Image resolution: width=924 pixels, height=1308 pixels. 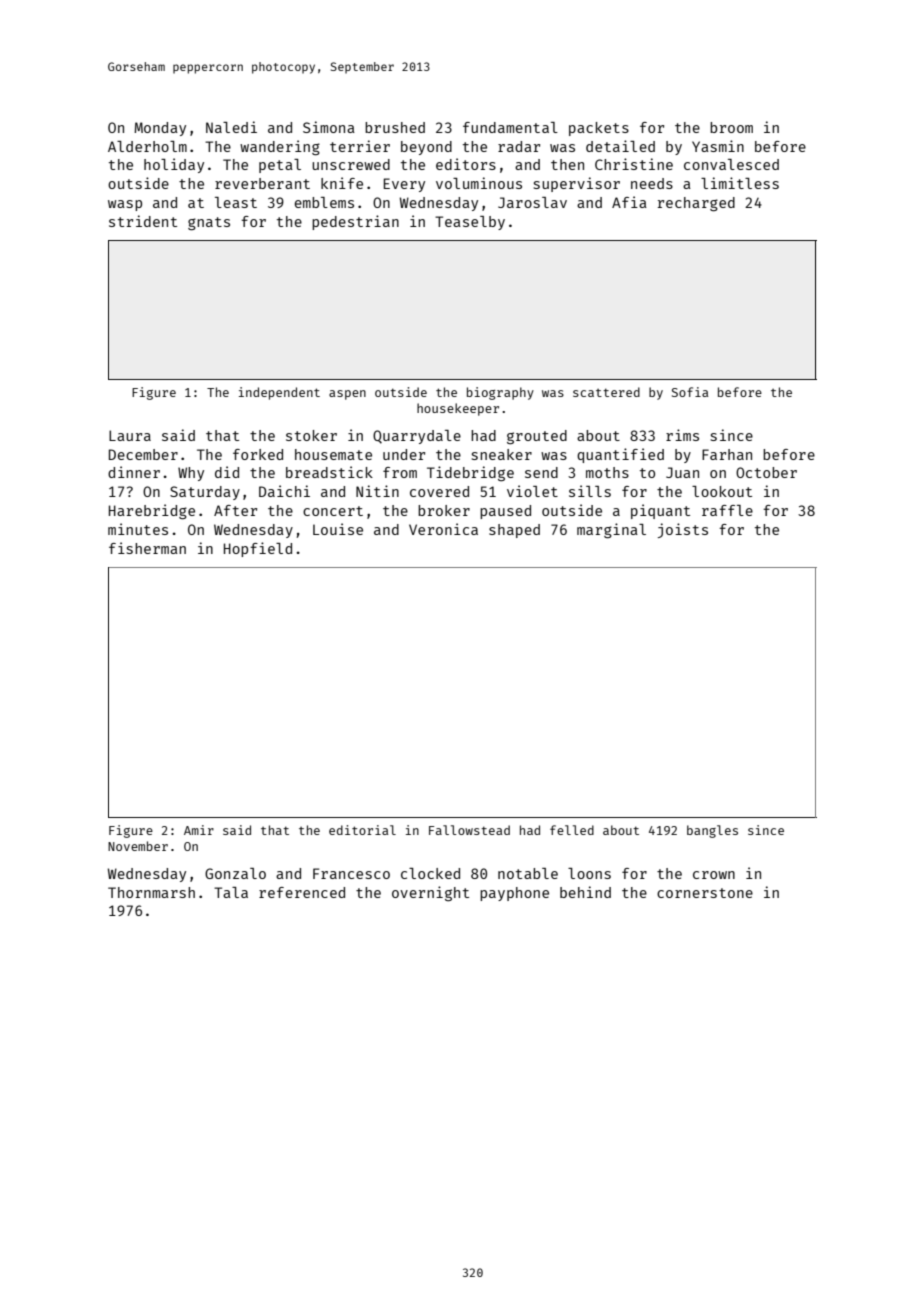 What do you see at coordinates (469, 830) in the page?
I see `Fallowstead` at bounding box center [469, 830].
